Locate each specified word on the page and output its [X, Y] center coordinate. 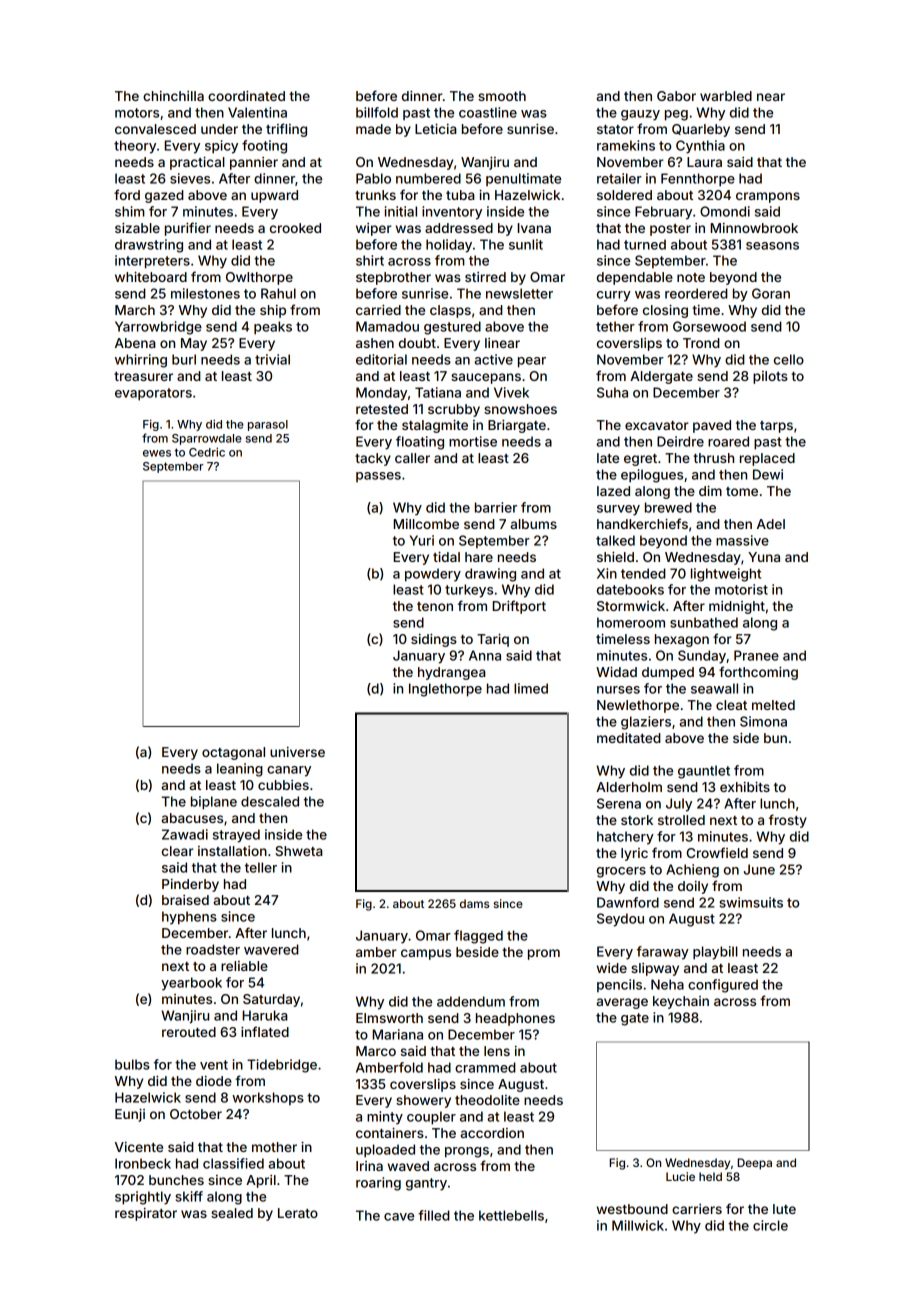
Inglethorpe [445, 690]
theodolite [487, 1100]
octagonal [233, 753]
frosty [788, 821]
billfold [377, 112]
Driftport [519, 607]
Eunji [130, 1115]
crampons [768, 197]
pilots [770, 377]
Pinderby [190, 885]
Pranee [756, 655]
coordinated [246, 96]
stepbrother [393, 278]
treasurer [143, 376]
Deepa [755, 1164]
